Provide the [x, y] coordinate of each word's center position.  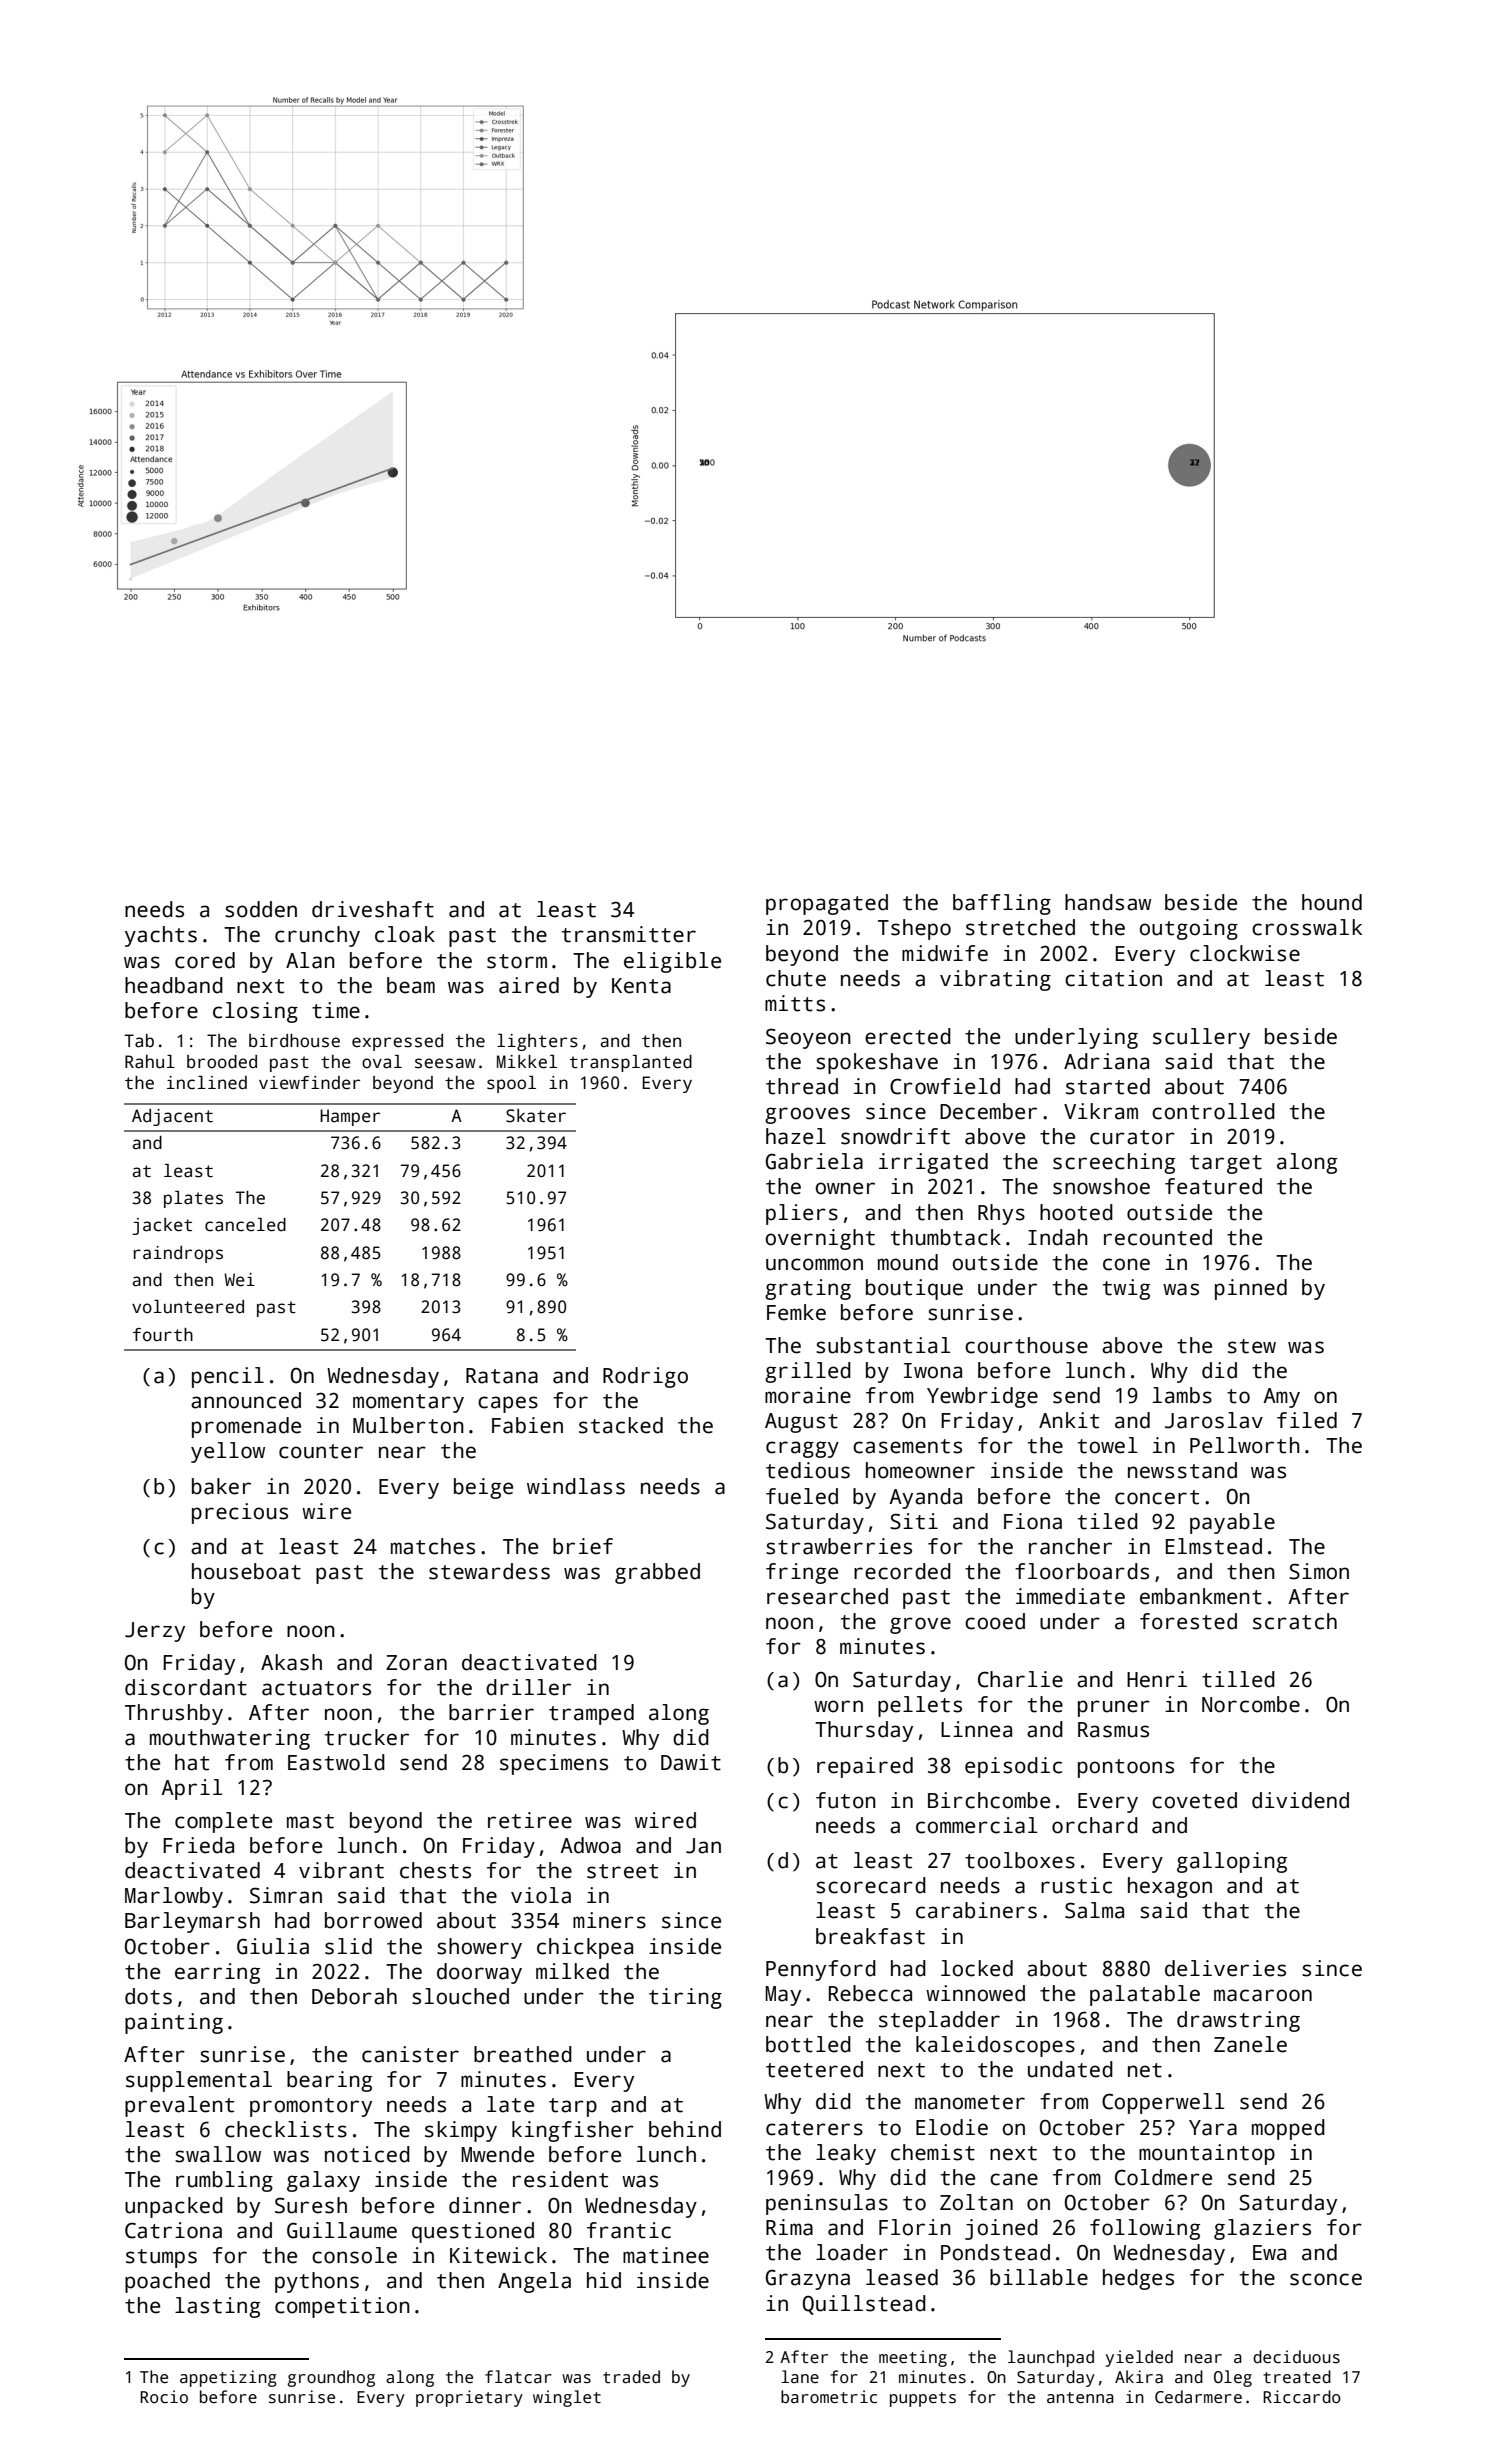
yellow [228, 1452]
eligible [672, 962]
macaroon [1263, 1995]
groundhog [331, 2378]
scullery [1201, 1038]
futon [846, 1800]
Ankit [1069, 1420]
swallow [218, 2154]
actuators [316, 1688]
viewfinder [309, 1083]
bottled [808, 2044]
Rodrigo [645, 1377]
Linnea [976, 1729]
